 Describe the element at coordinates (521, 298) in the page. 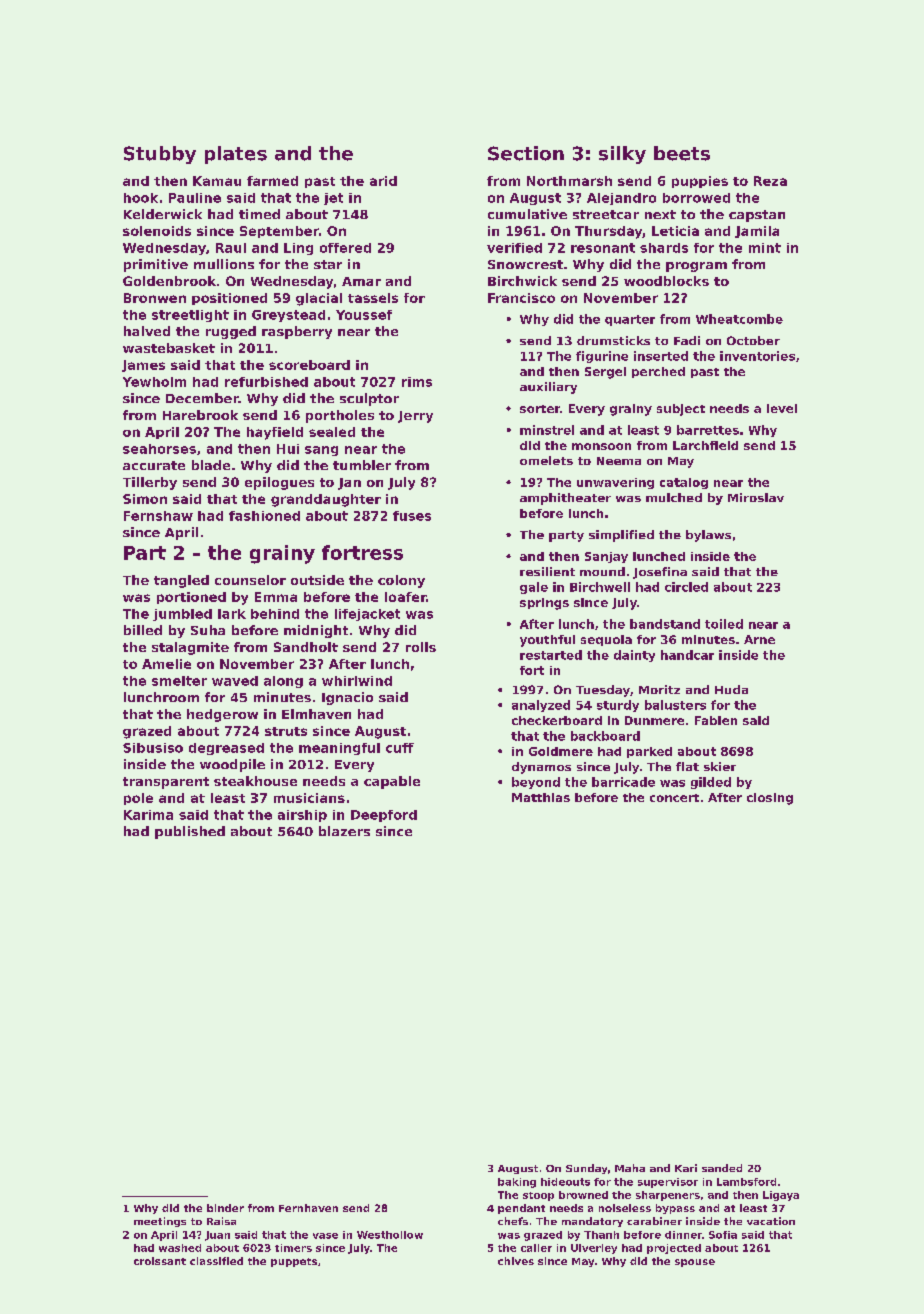

I see `Francisco` at that location.
